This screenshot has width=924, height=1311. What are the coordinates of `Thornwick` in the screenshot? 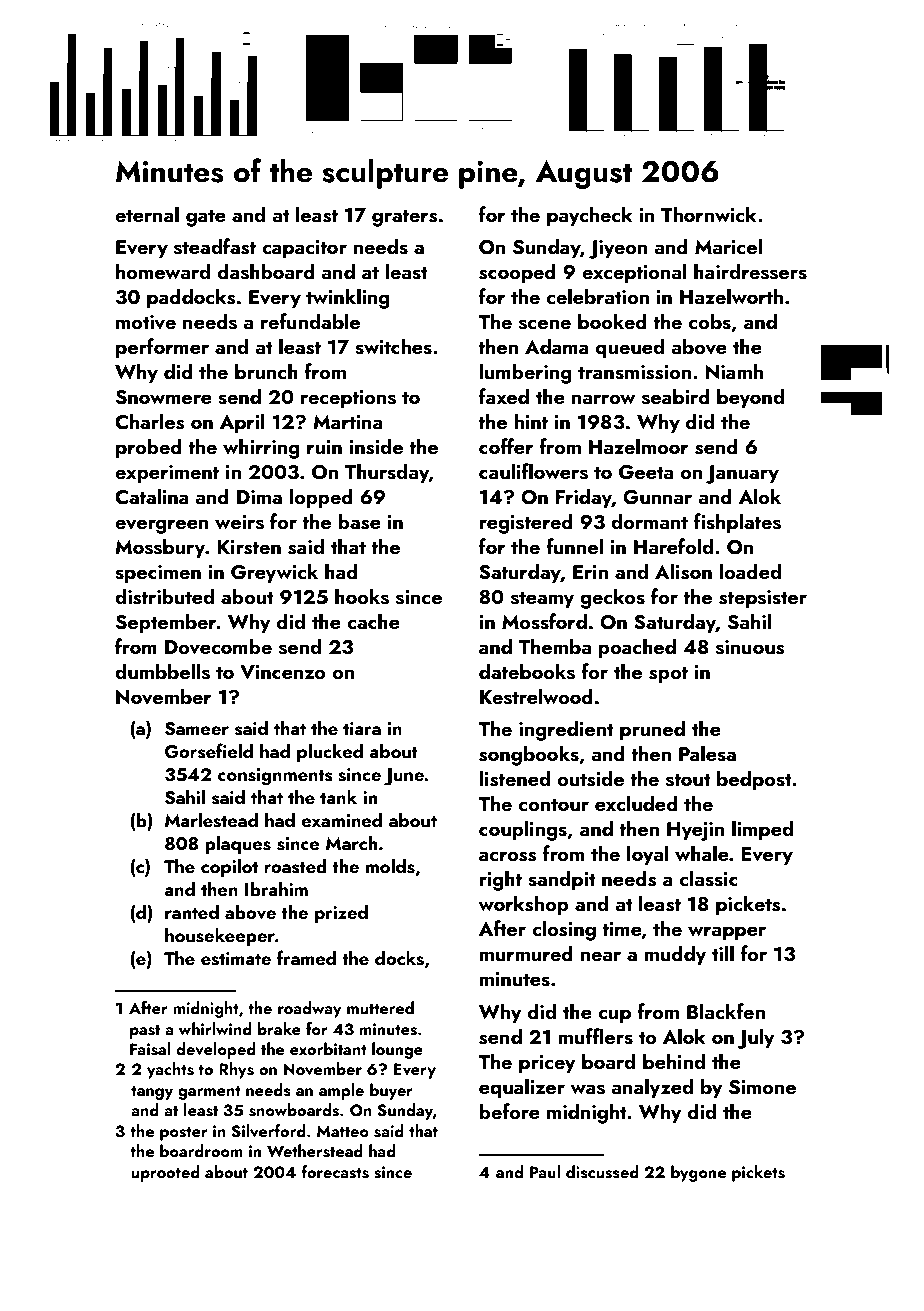 It's located at (709, 214).
